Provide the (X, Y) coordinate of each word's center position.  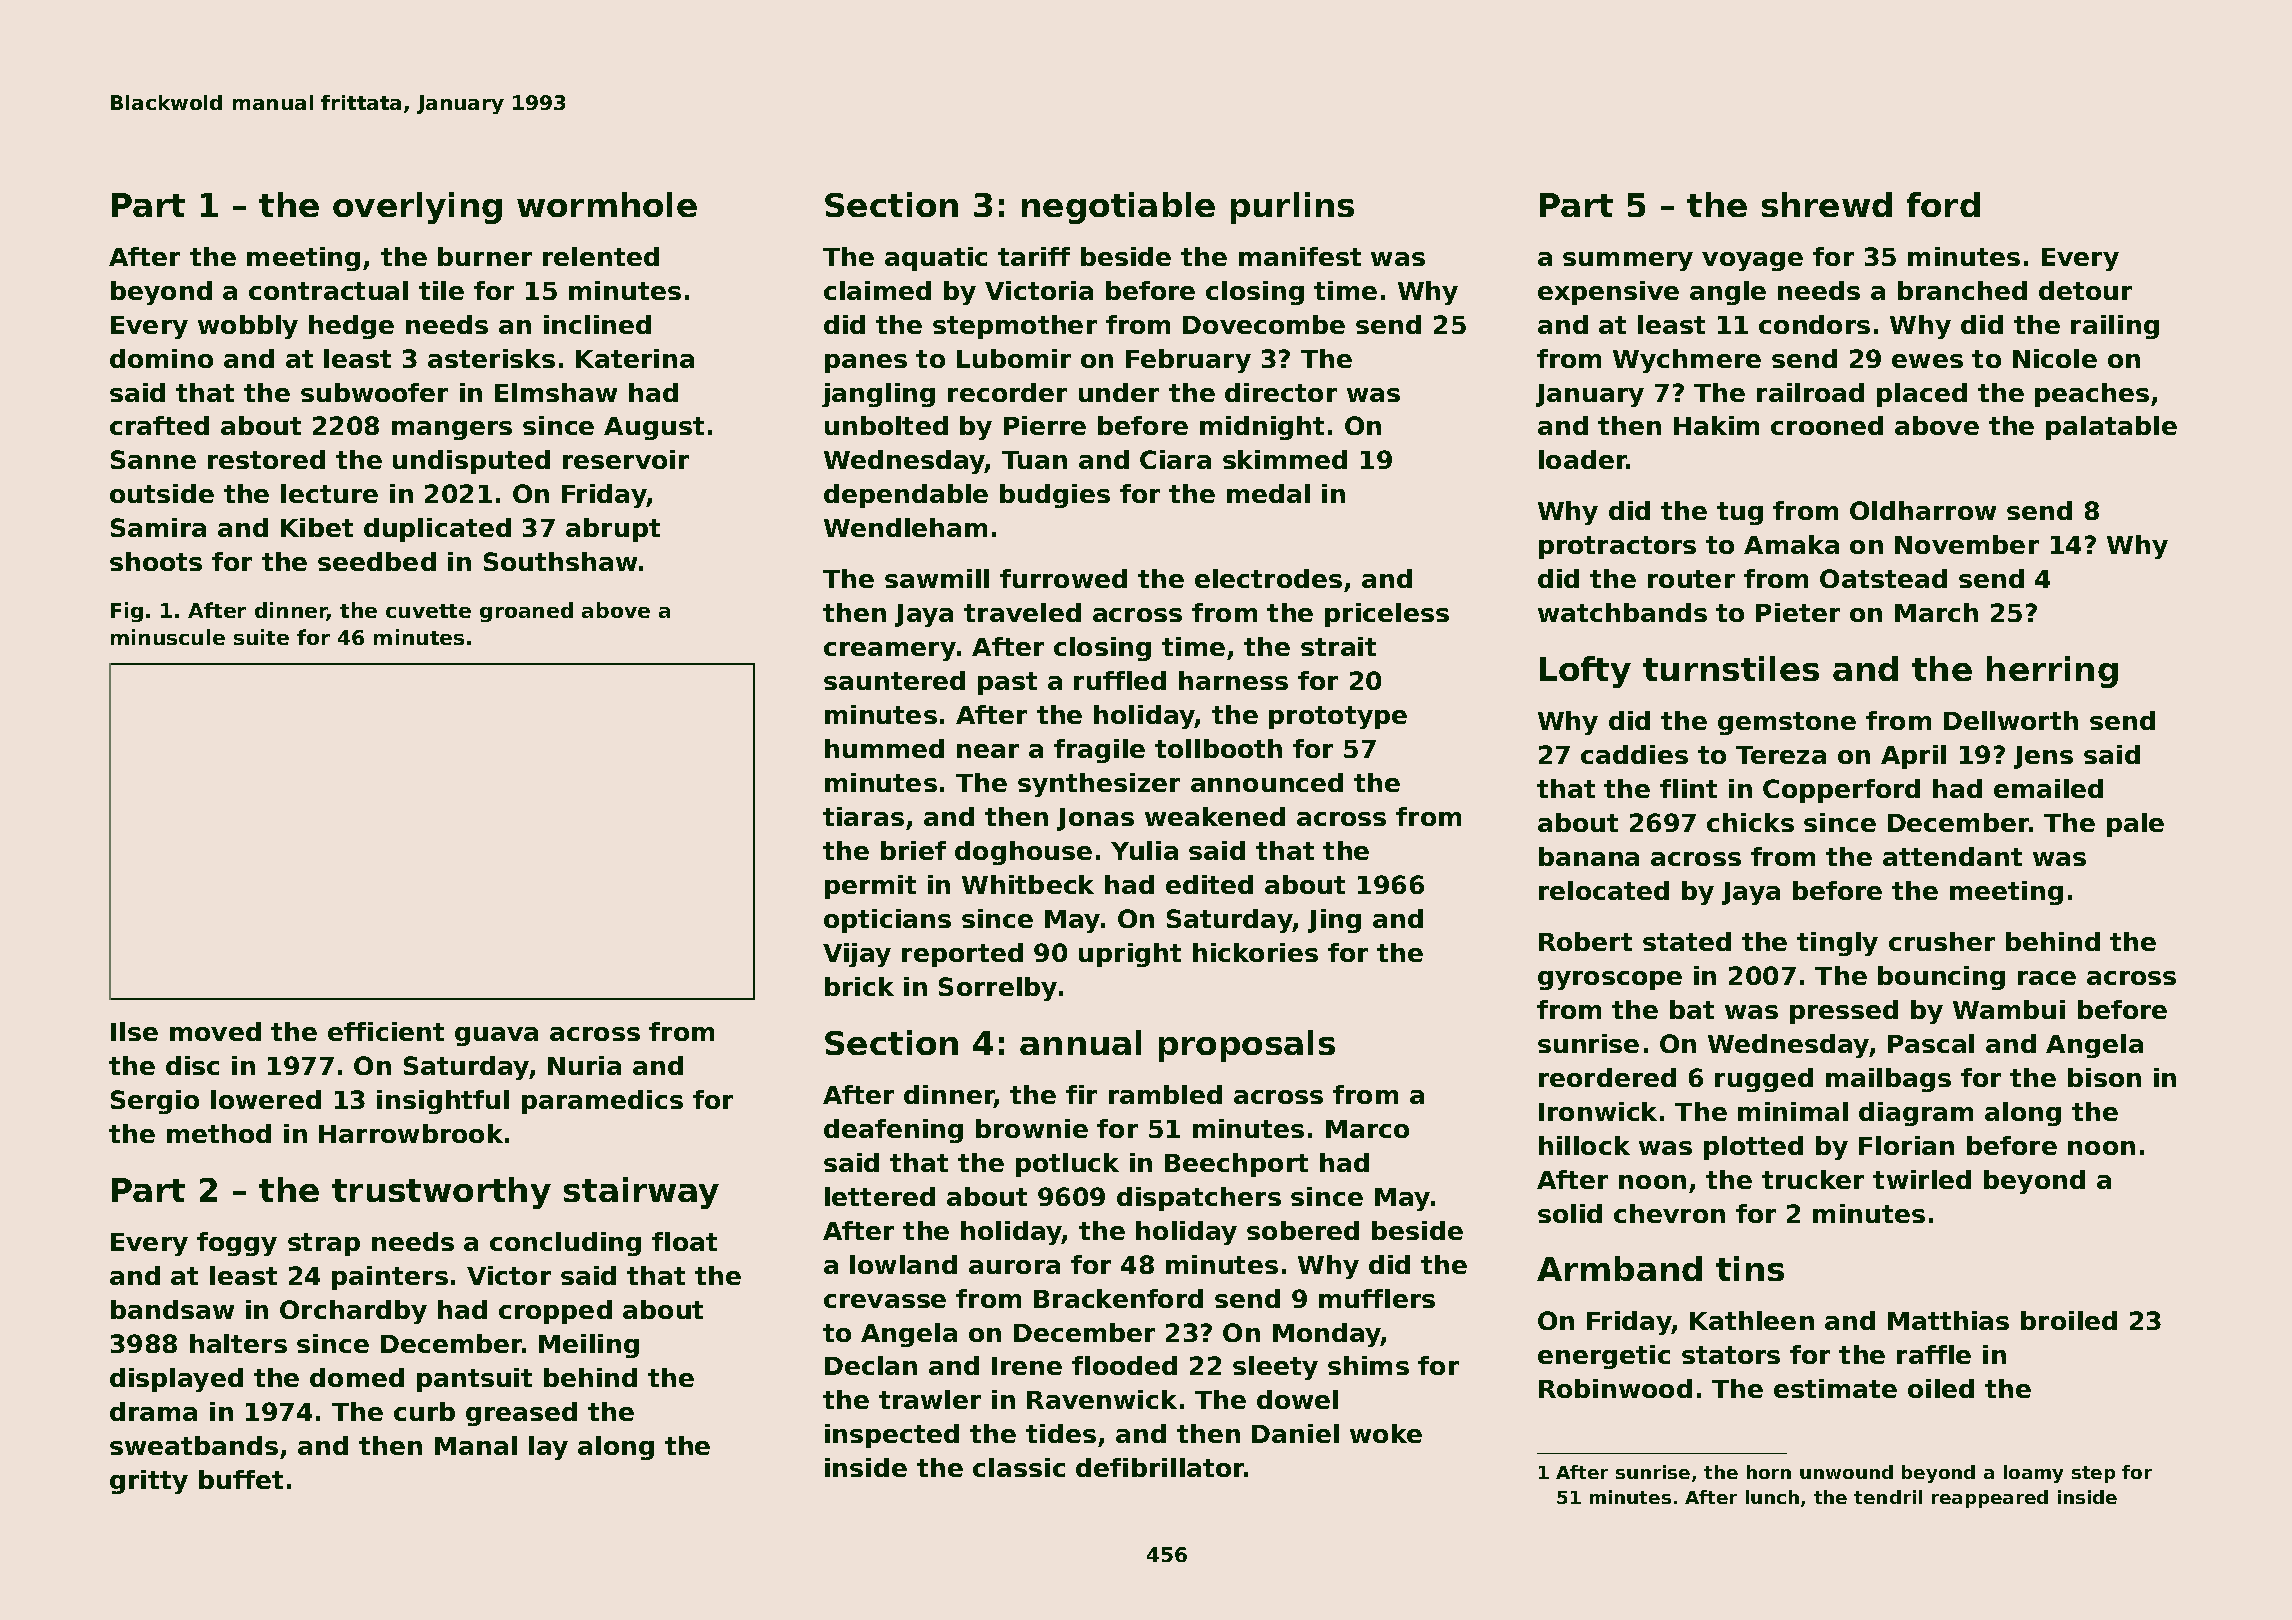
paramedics (602, 1102)
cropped (555, 1312)
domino (161, 358)
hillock (1584, 1145)
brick (859, 986)
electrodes (1268, 578)
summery (1628, 261)
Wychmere (1687, 361)
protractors (1617, 547)
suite (261, 637)
